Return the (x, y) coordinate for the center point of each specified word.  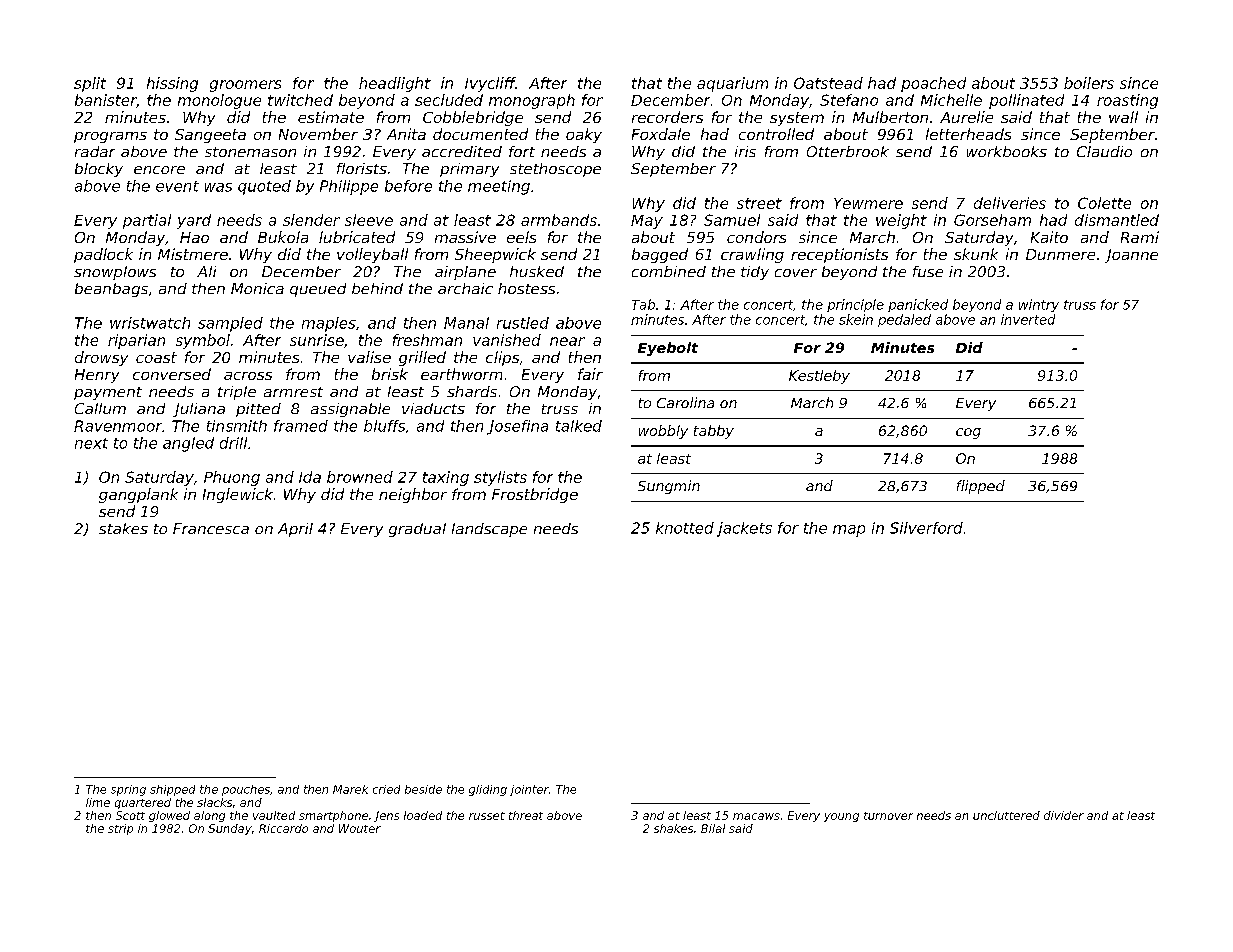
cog (968, 433)
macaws (756, 816)
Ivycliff (490, 84)
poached (933, 84)
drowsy (101, 358)
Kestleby (819, 377)
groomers (245, 86)
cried (386, 789)
